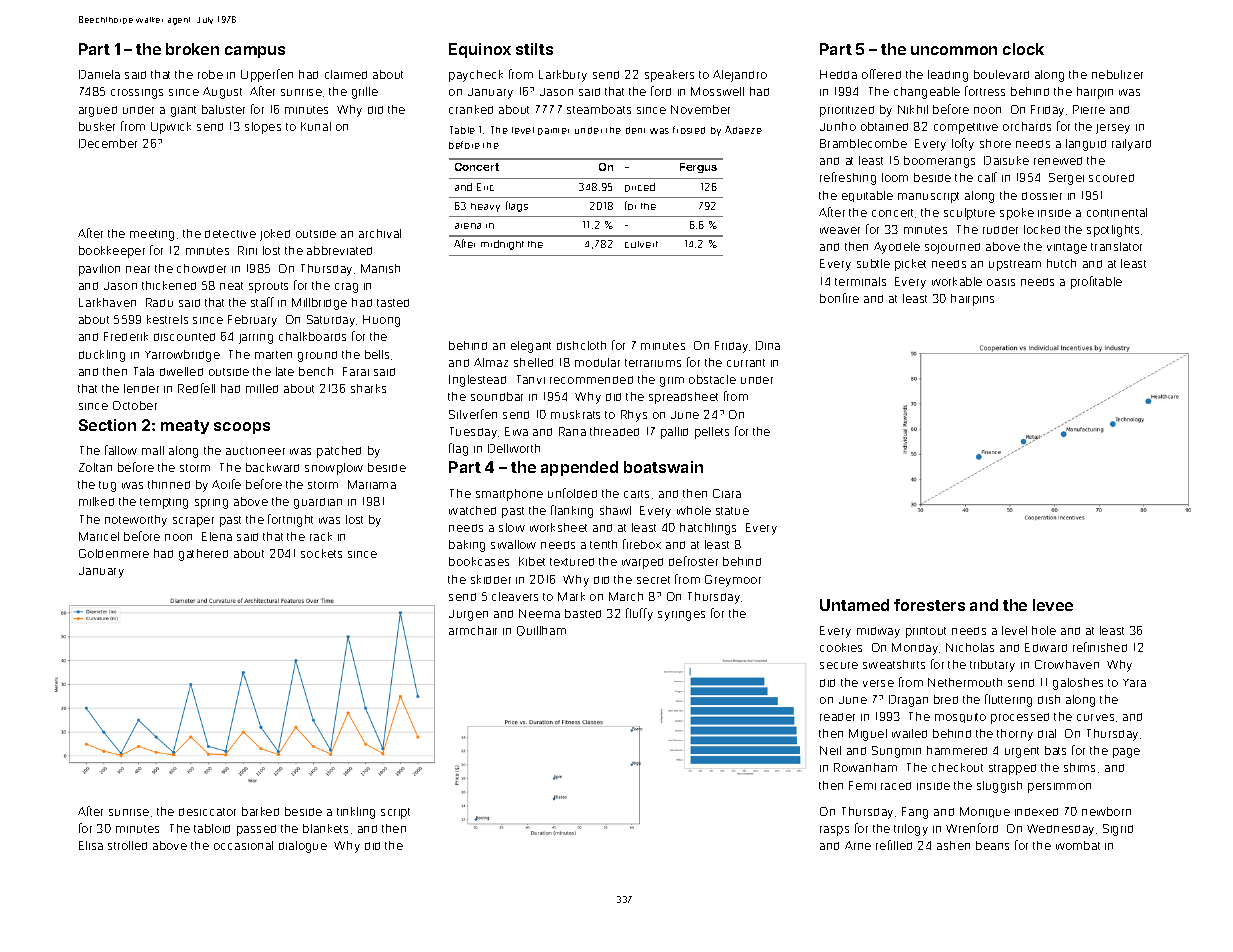 This image has width=1233, height=952. Describe the element at coordinates (260, 811) in the image. I see `barked` at that location.
